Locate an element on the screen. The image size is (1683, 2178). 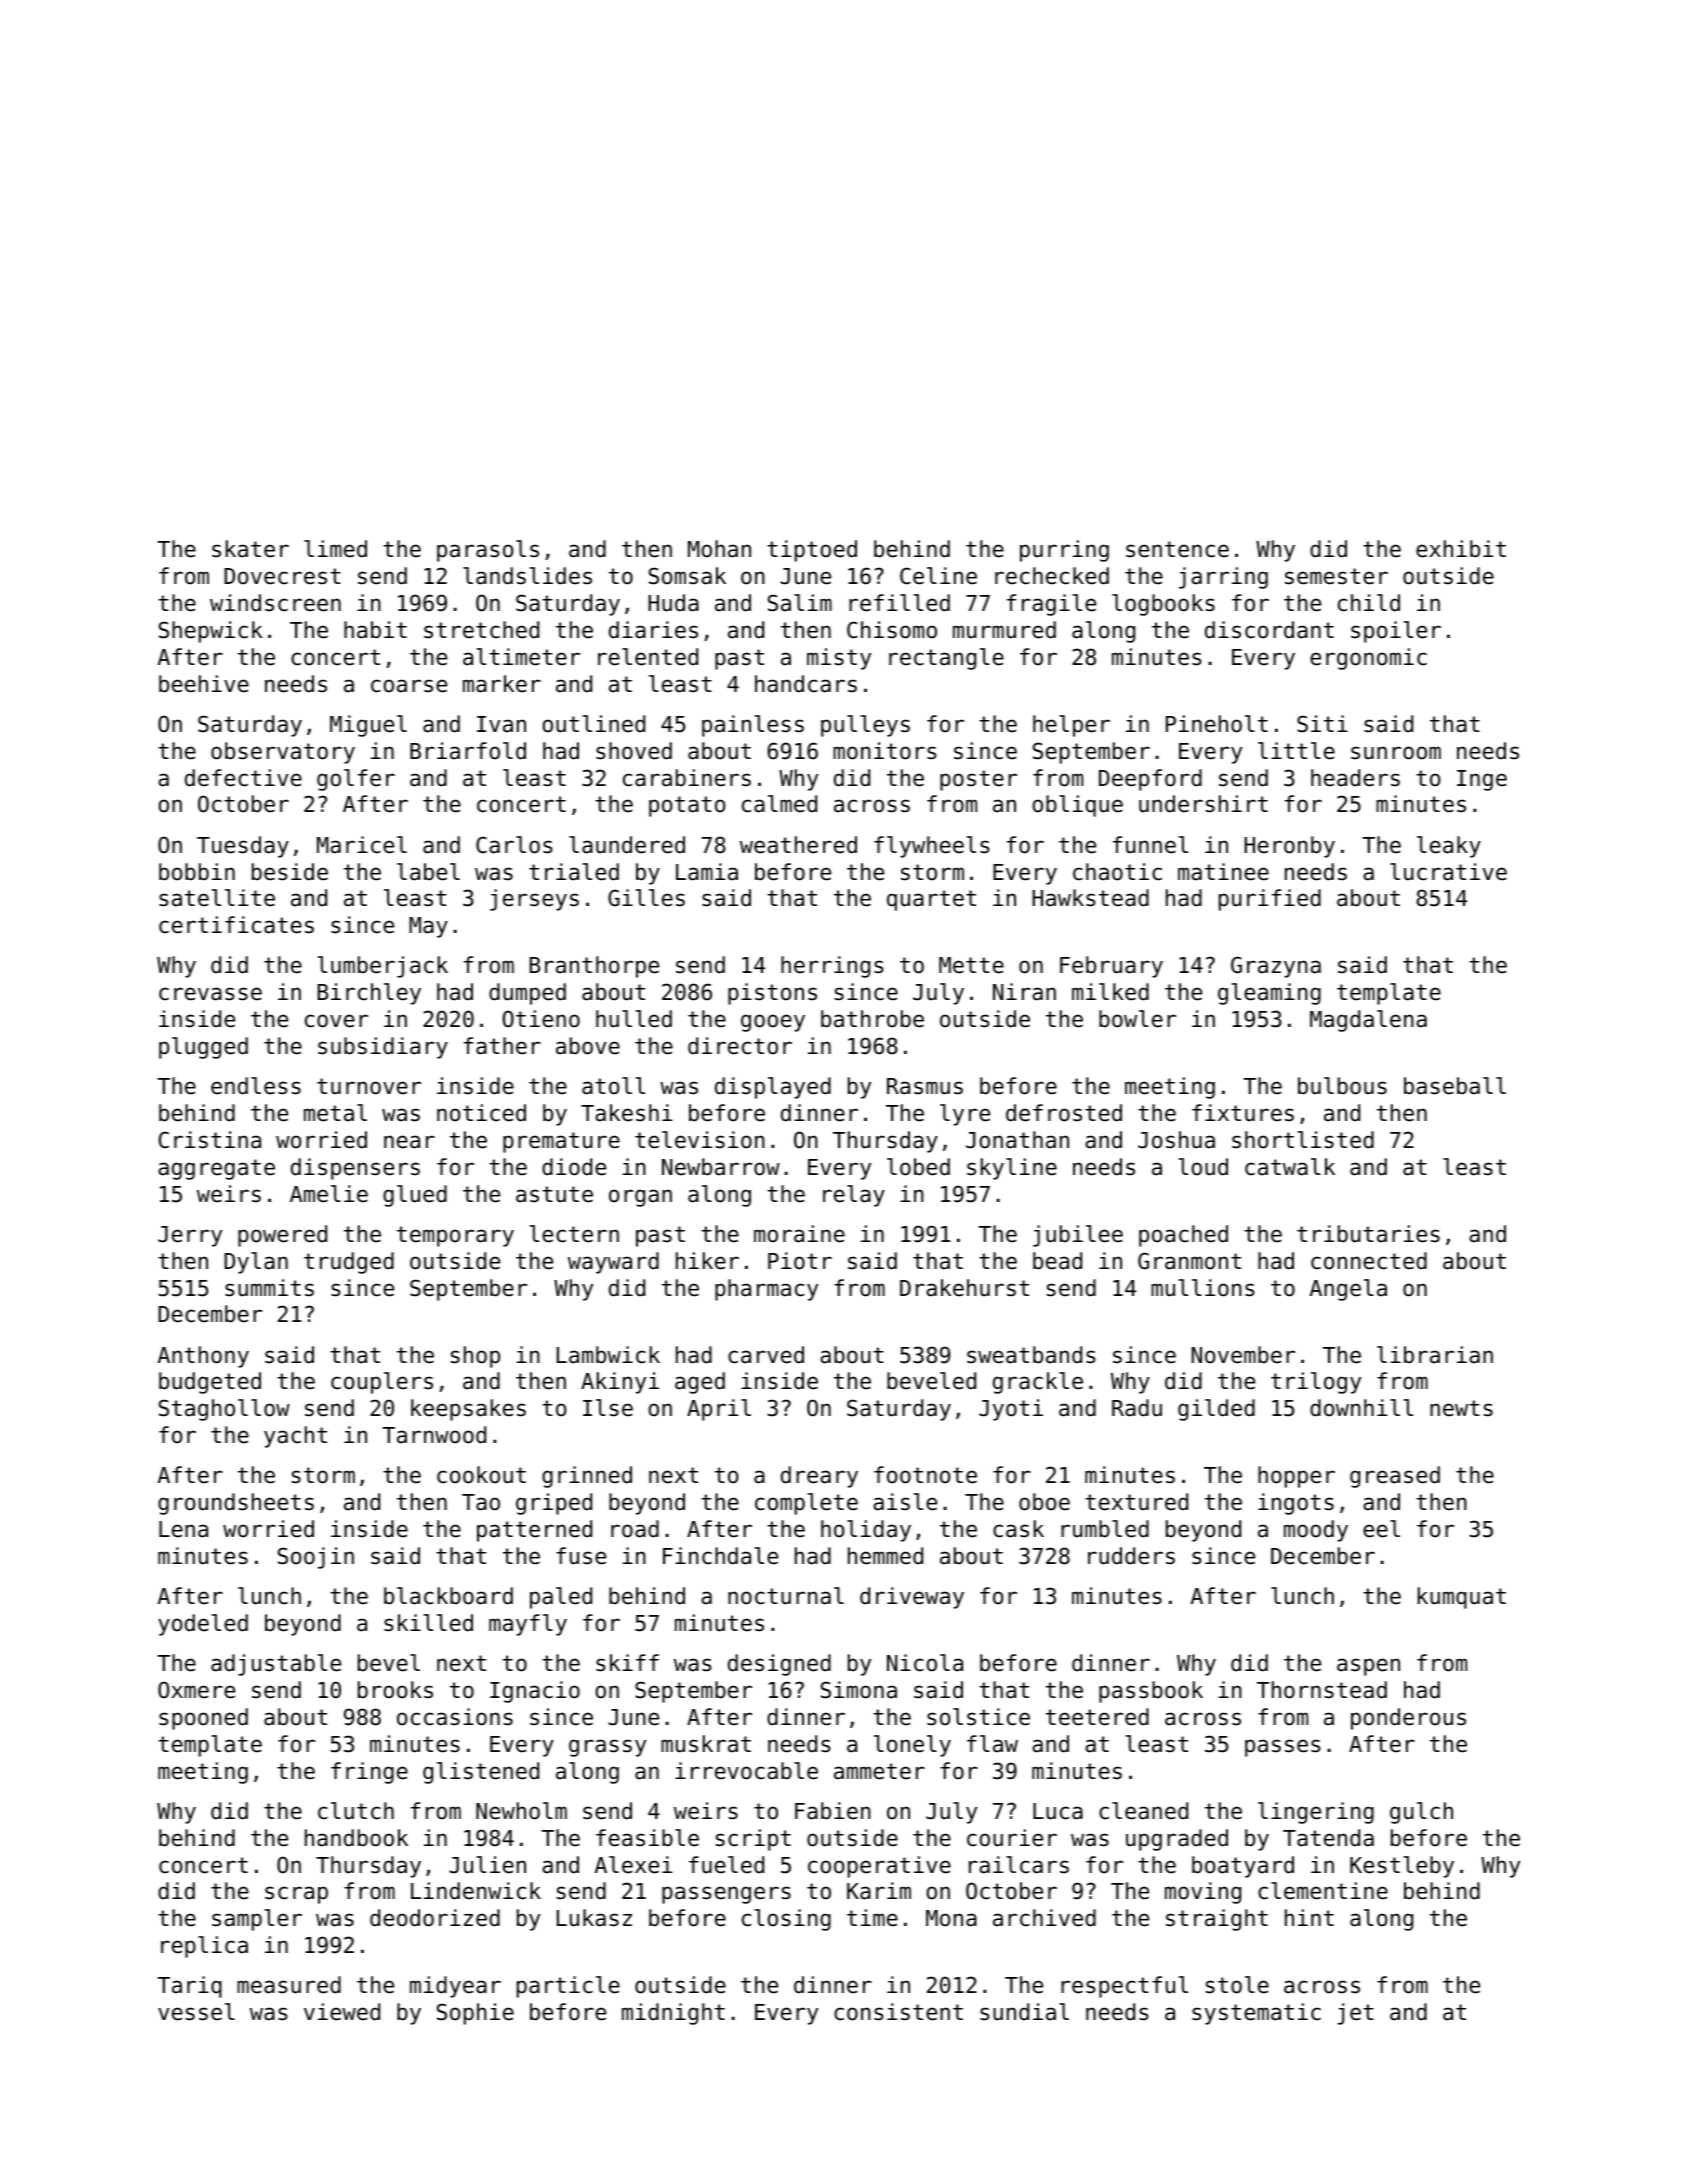
sundial is located at coordinates (1024, 2012).
